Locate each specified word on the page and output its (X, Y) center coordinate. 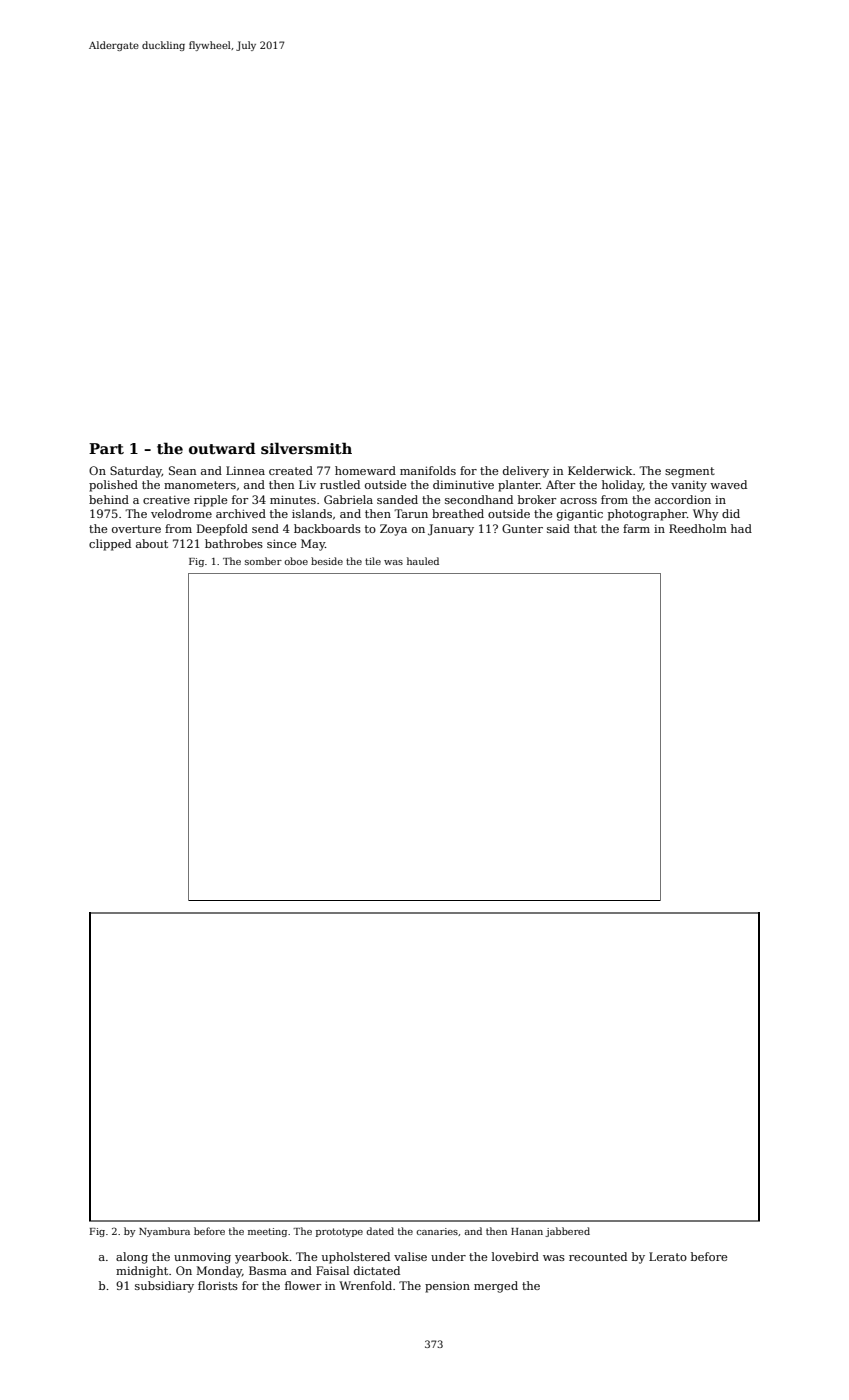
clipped (110, 545)
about (152, 543)
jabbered (567, 1232)
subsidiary (164, 1287)
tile (373, 561)
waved (728, 484)
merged (496, 1287)
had (741, 528)
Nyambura (164, 1232)
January (451, 530)
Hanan (527, 1231)
